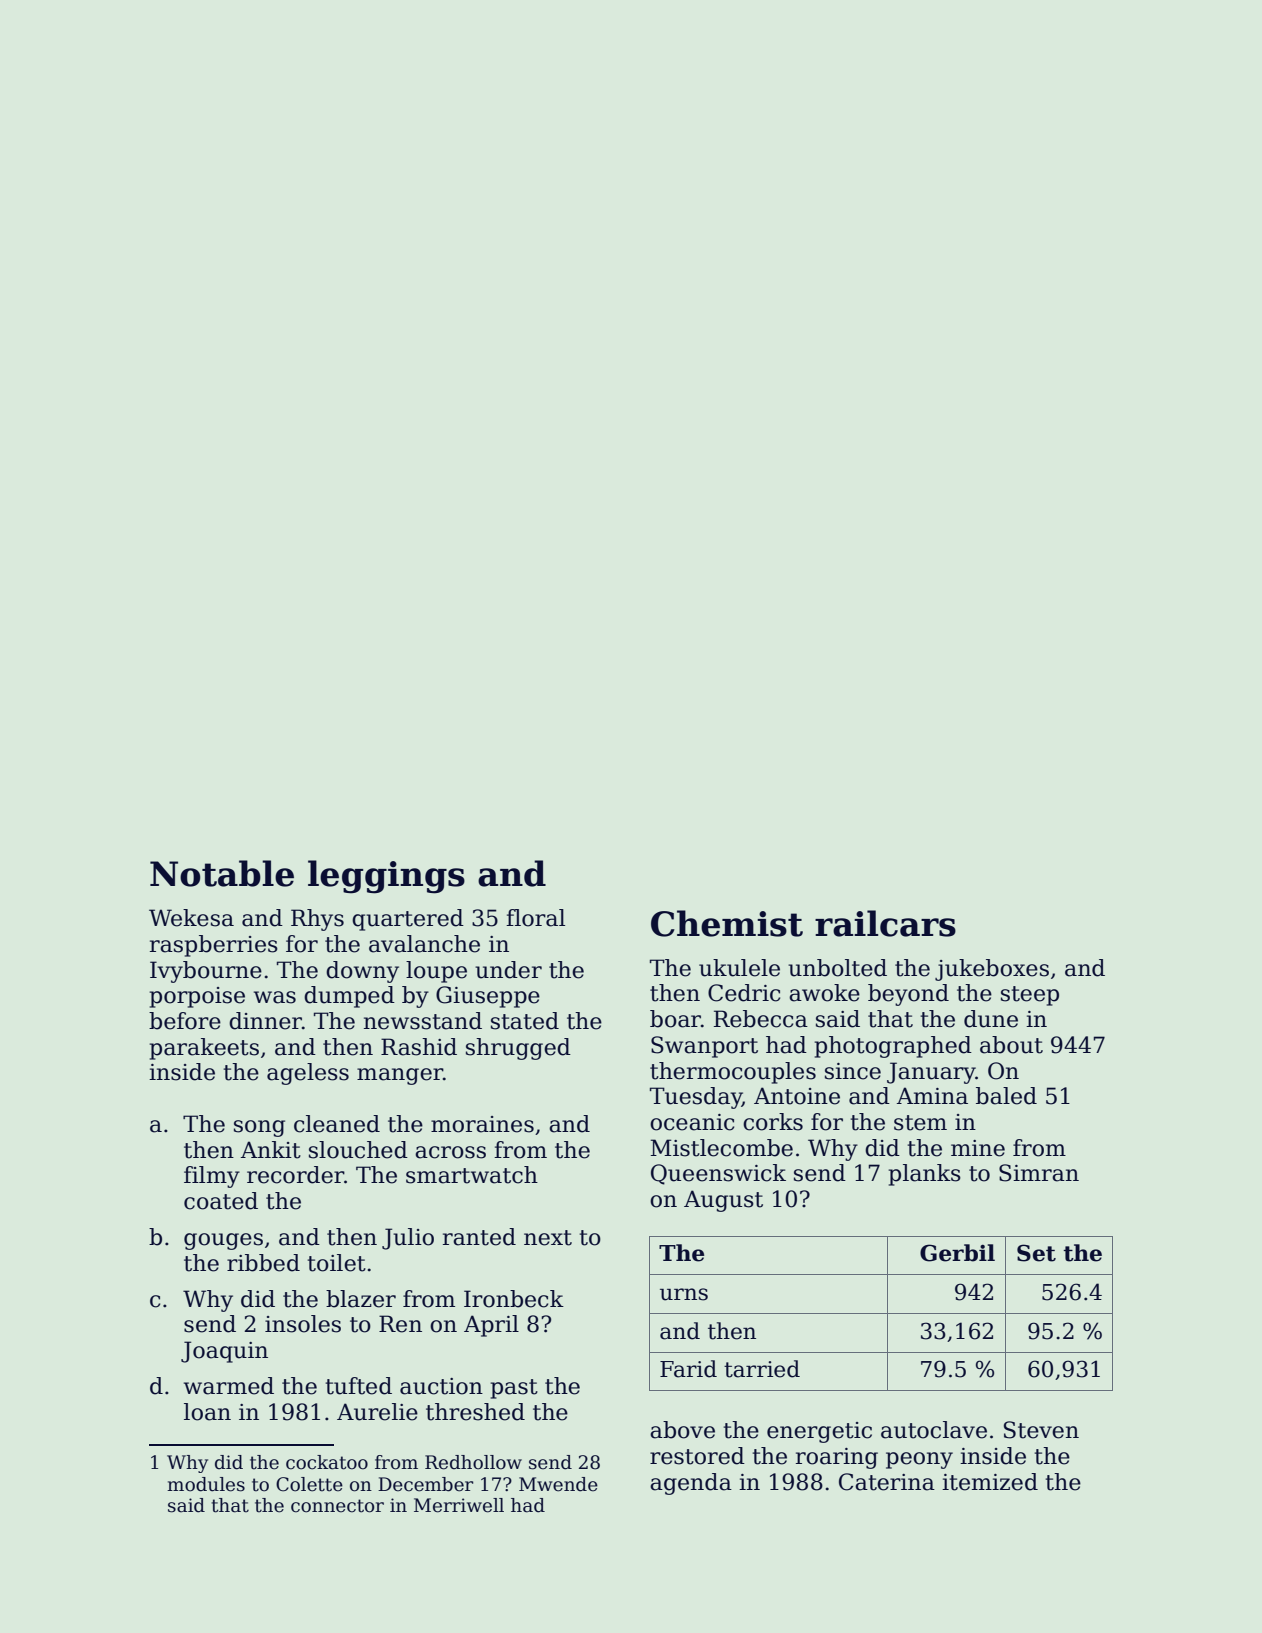  What do you see at coordinates (425, 1484) in the screenshot?
I see `December` at bounding box center [425, 1484].
